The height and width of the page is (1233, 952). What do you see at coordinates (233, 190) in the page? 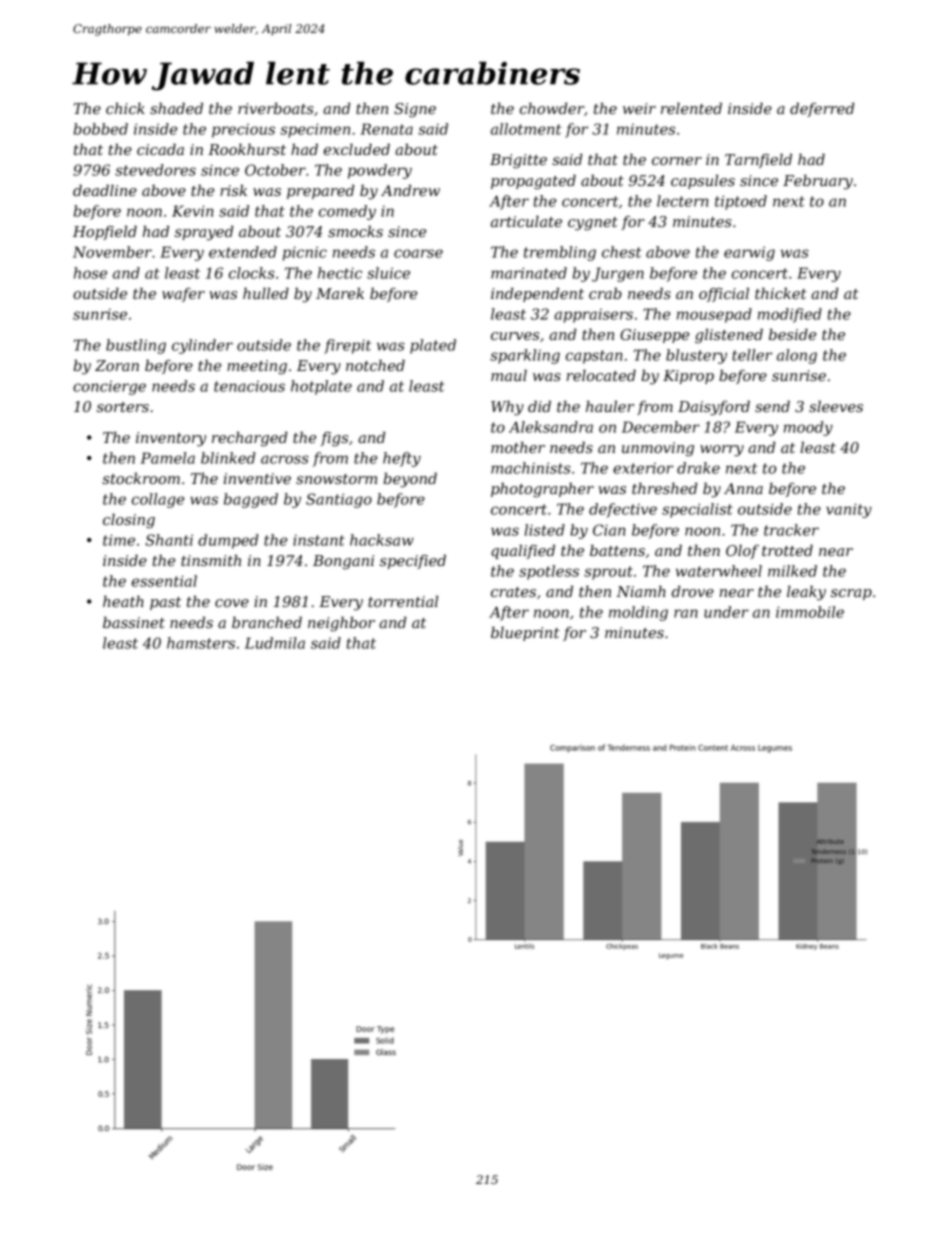
I see `risk` at bounding box center [233, 190].
